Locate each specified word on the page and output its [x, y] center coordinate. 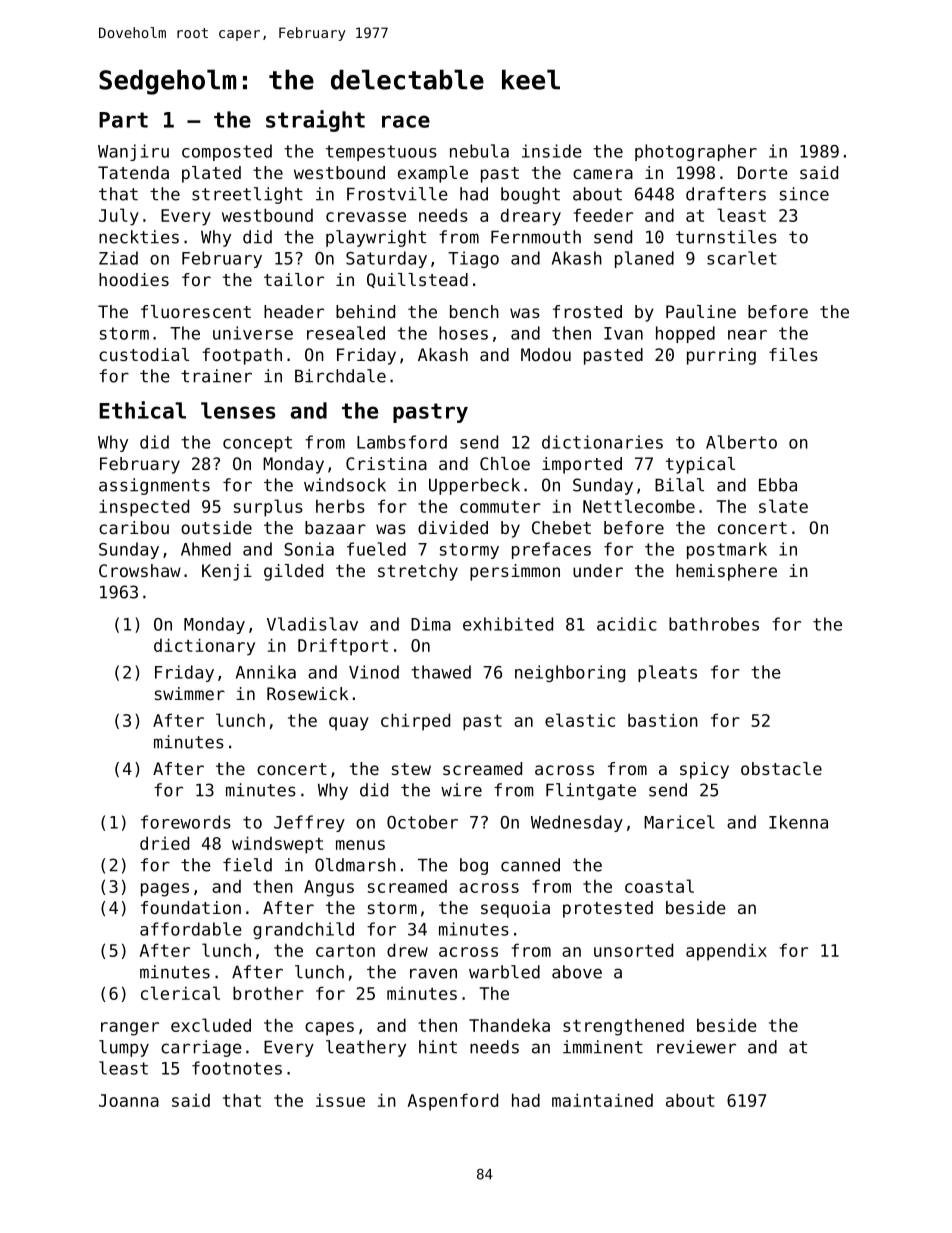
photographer [696, 152]
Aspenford [453, 1102]
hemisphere [726, 572]
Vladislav [312, 624]
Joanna [129, 1100]
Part [123, 120]
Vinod [374, 672]
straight [315, 121]
